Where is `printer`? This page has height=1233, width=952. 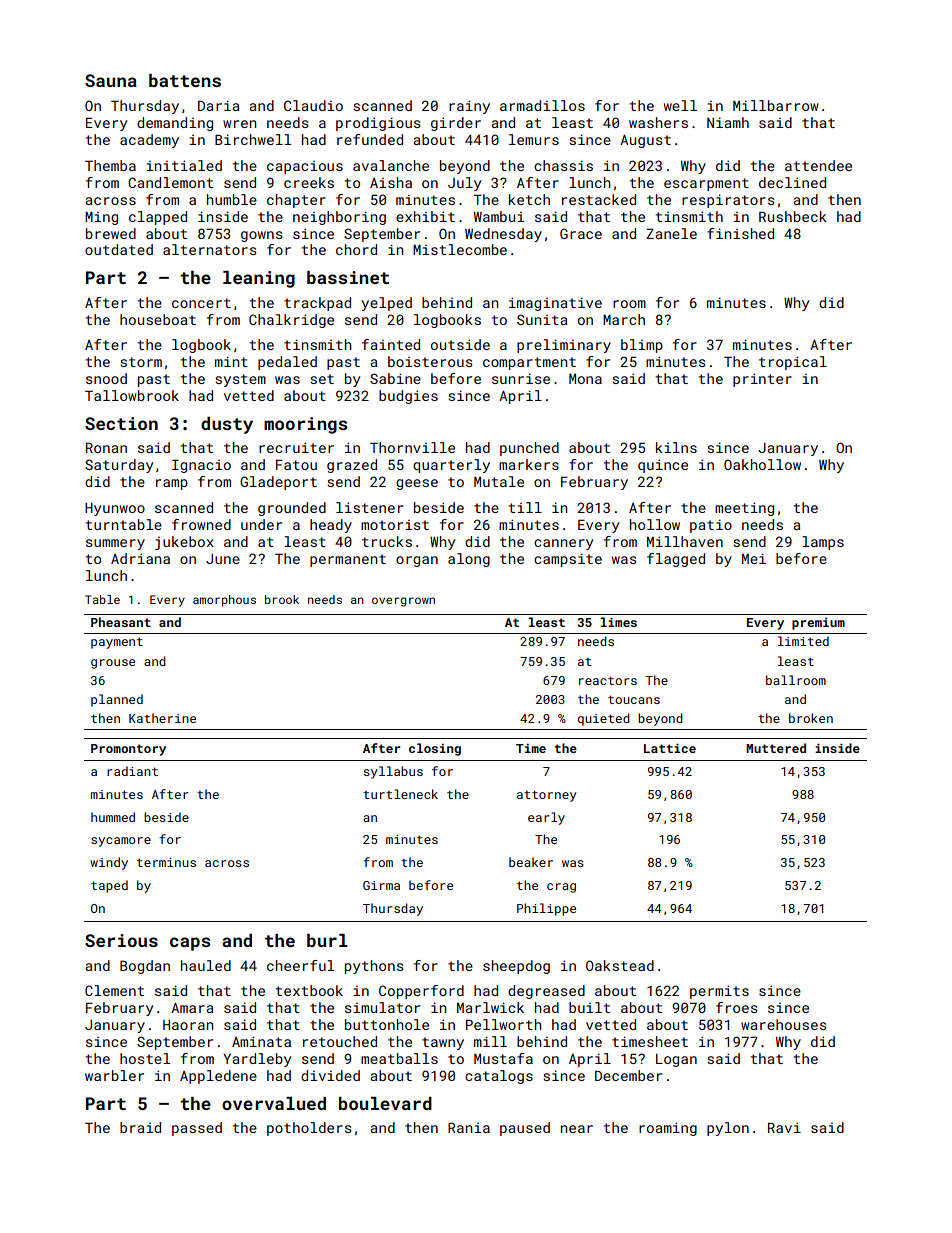
printer is located at coordinates (762, 380).
